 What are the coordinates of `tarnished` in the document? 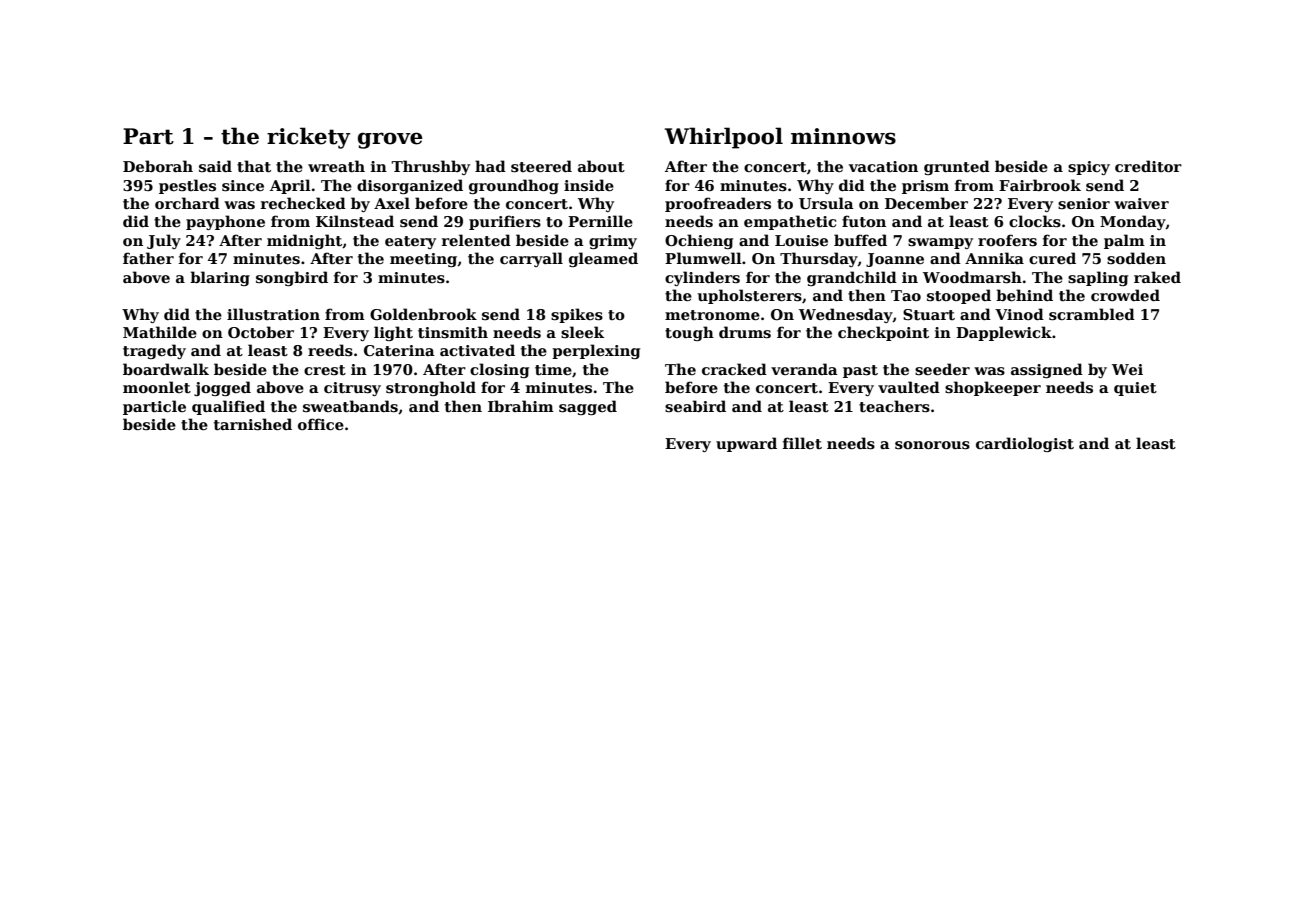 It's located at (253, 424).
